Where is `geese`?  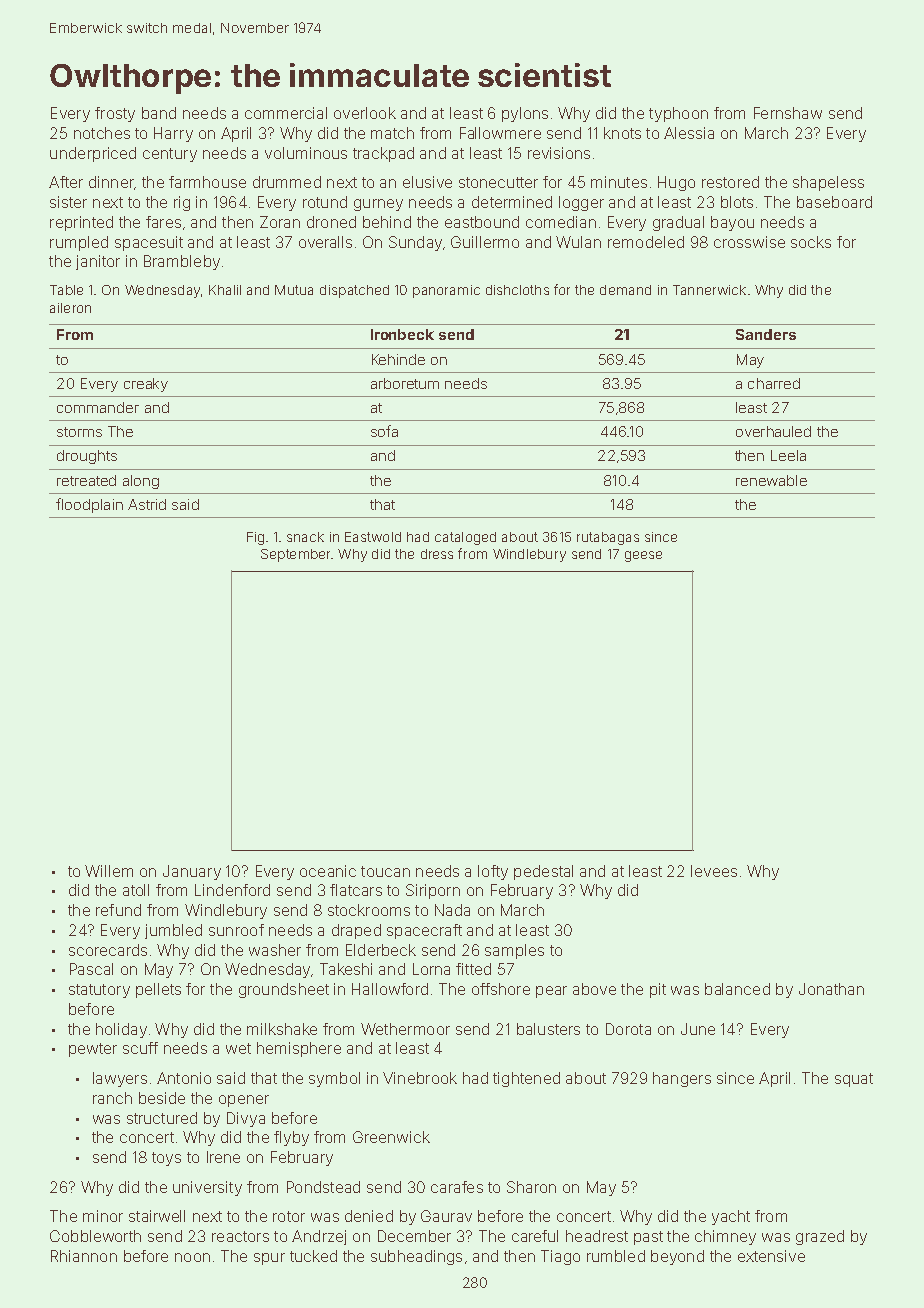 geese is located at coordinates (643, 556).
